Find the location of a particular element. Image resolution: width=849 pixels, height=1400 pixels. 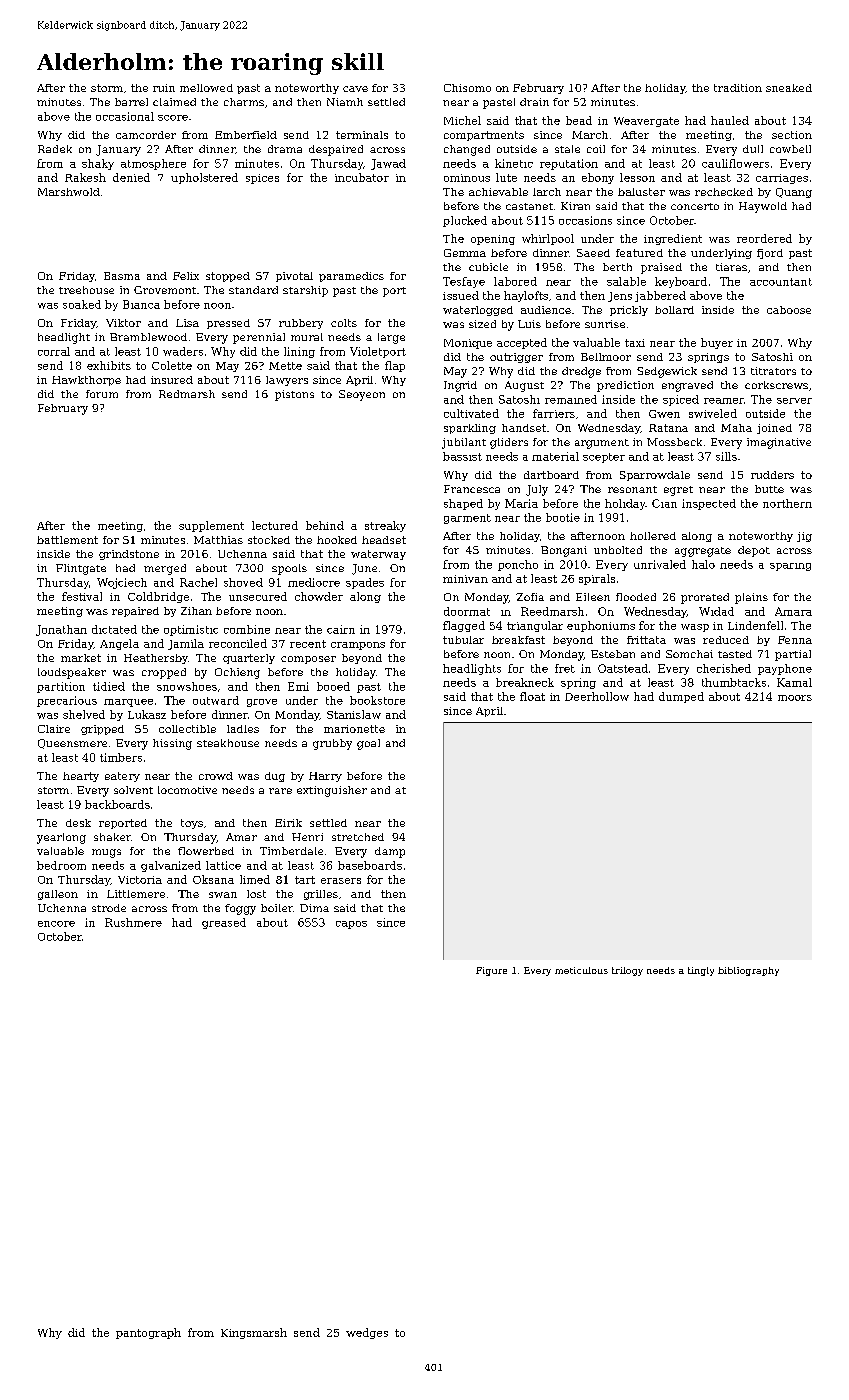

caboose is located at coordinates (789, 310).
